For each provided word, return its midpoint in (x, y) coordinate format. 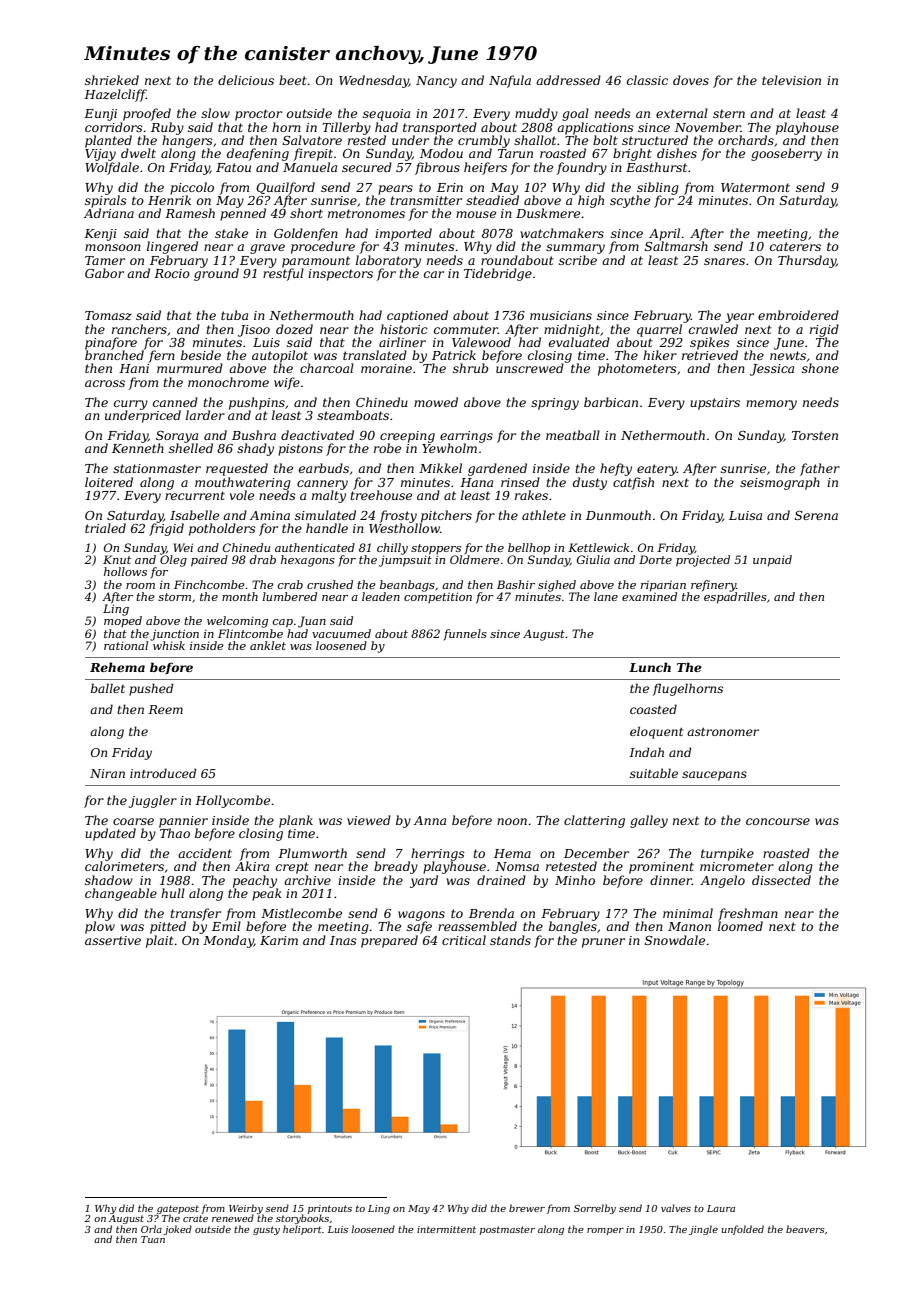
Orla (151, 1229)
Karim (279, 940)
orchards (746, 140)
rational (126, 645)
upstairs (715, 404)
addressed (568, 80)
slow (215, 113)
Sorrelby (595, 1209)
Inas (343, 940)
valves (676, 1208)
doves (691, 80)
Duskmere (548, 213)
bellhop (529, 548)
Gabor (104, 273)
